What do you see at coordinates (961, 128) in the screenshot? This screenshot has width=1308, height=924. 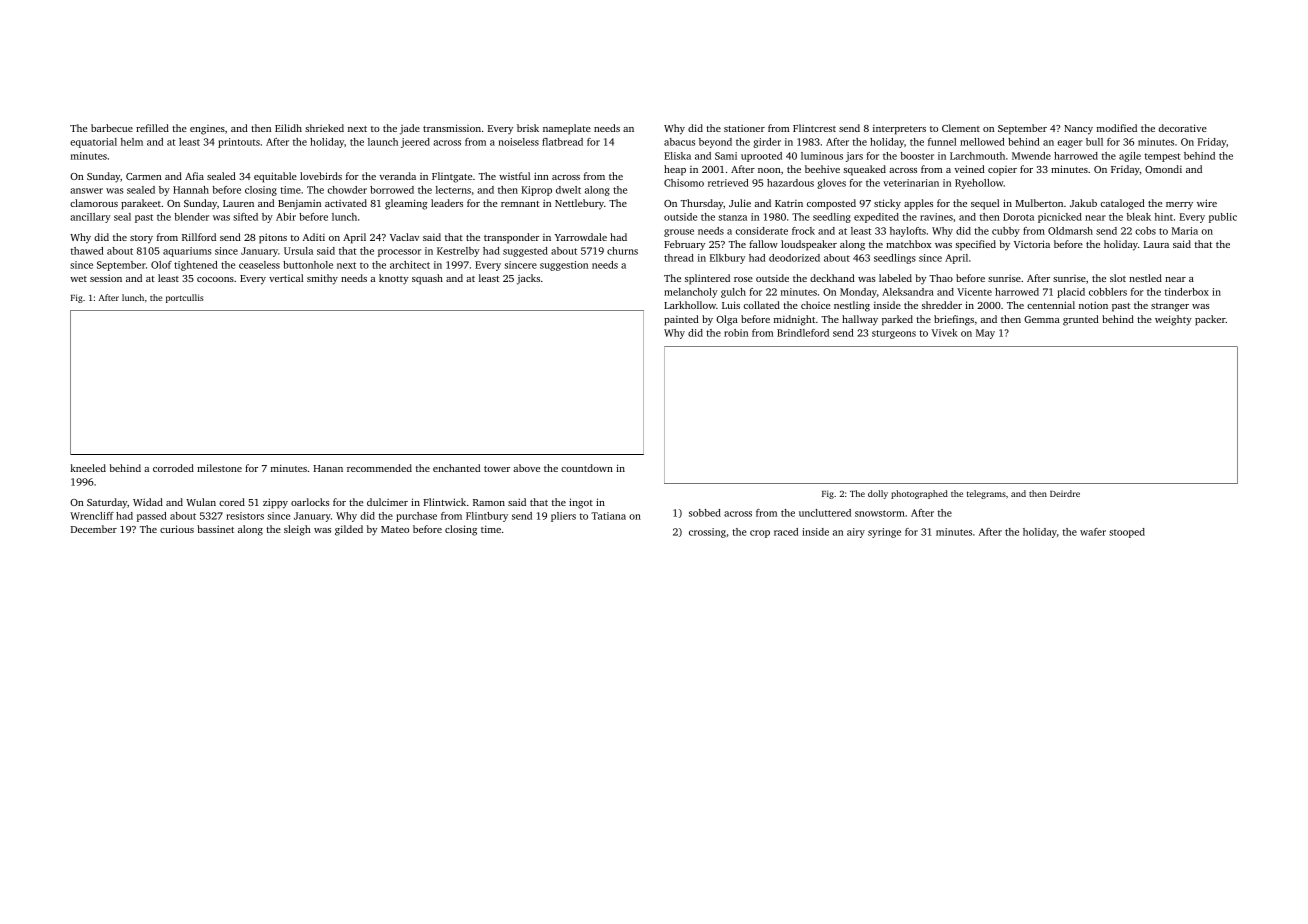 I see `Clement` at bounding box center [961, 128].
